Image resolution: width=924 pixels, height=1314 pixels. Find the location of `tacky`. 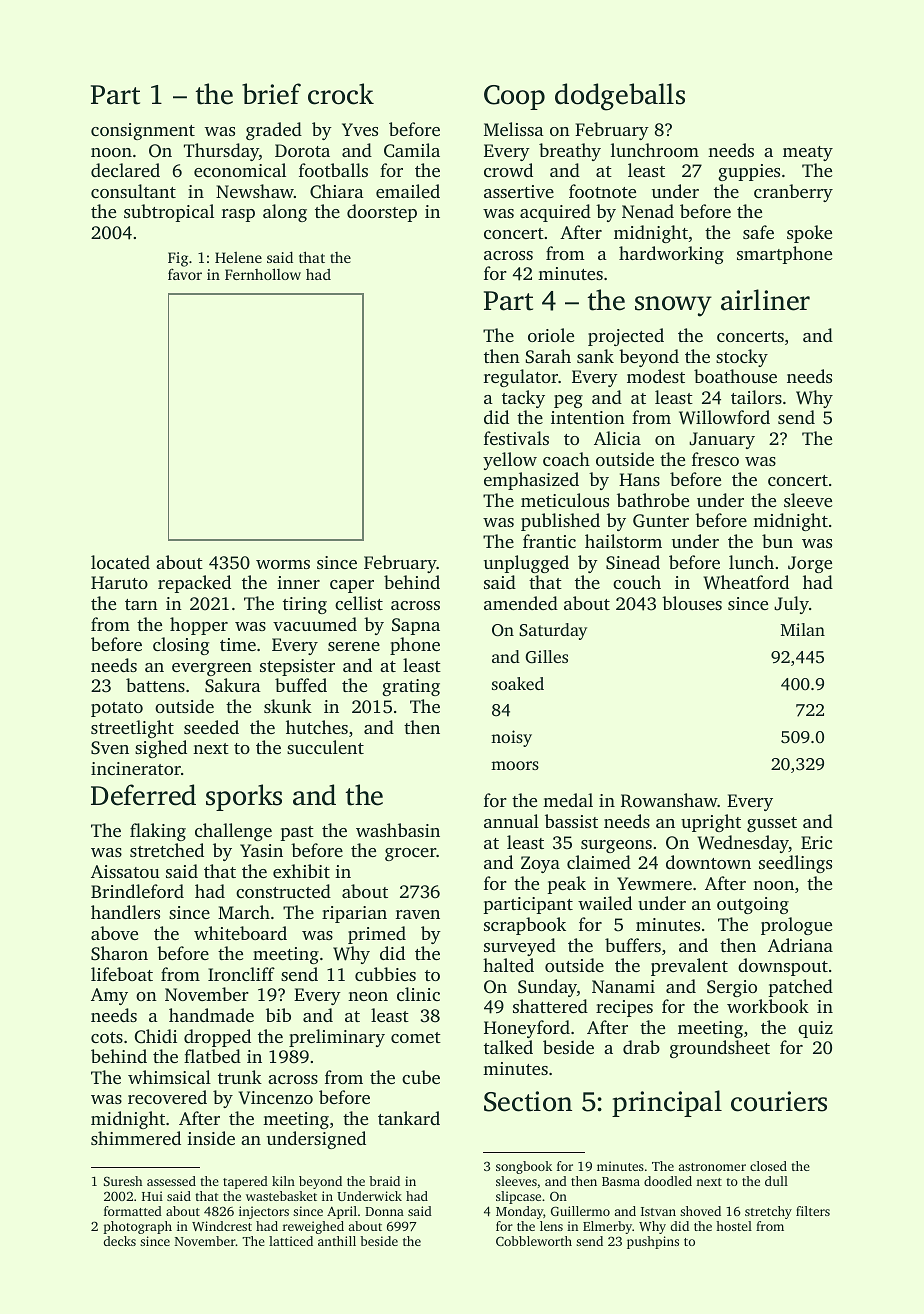

tacky is located at coordinates (523, 399).
